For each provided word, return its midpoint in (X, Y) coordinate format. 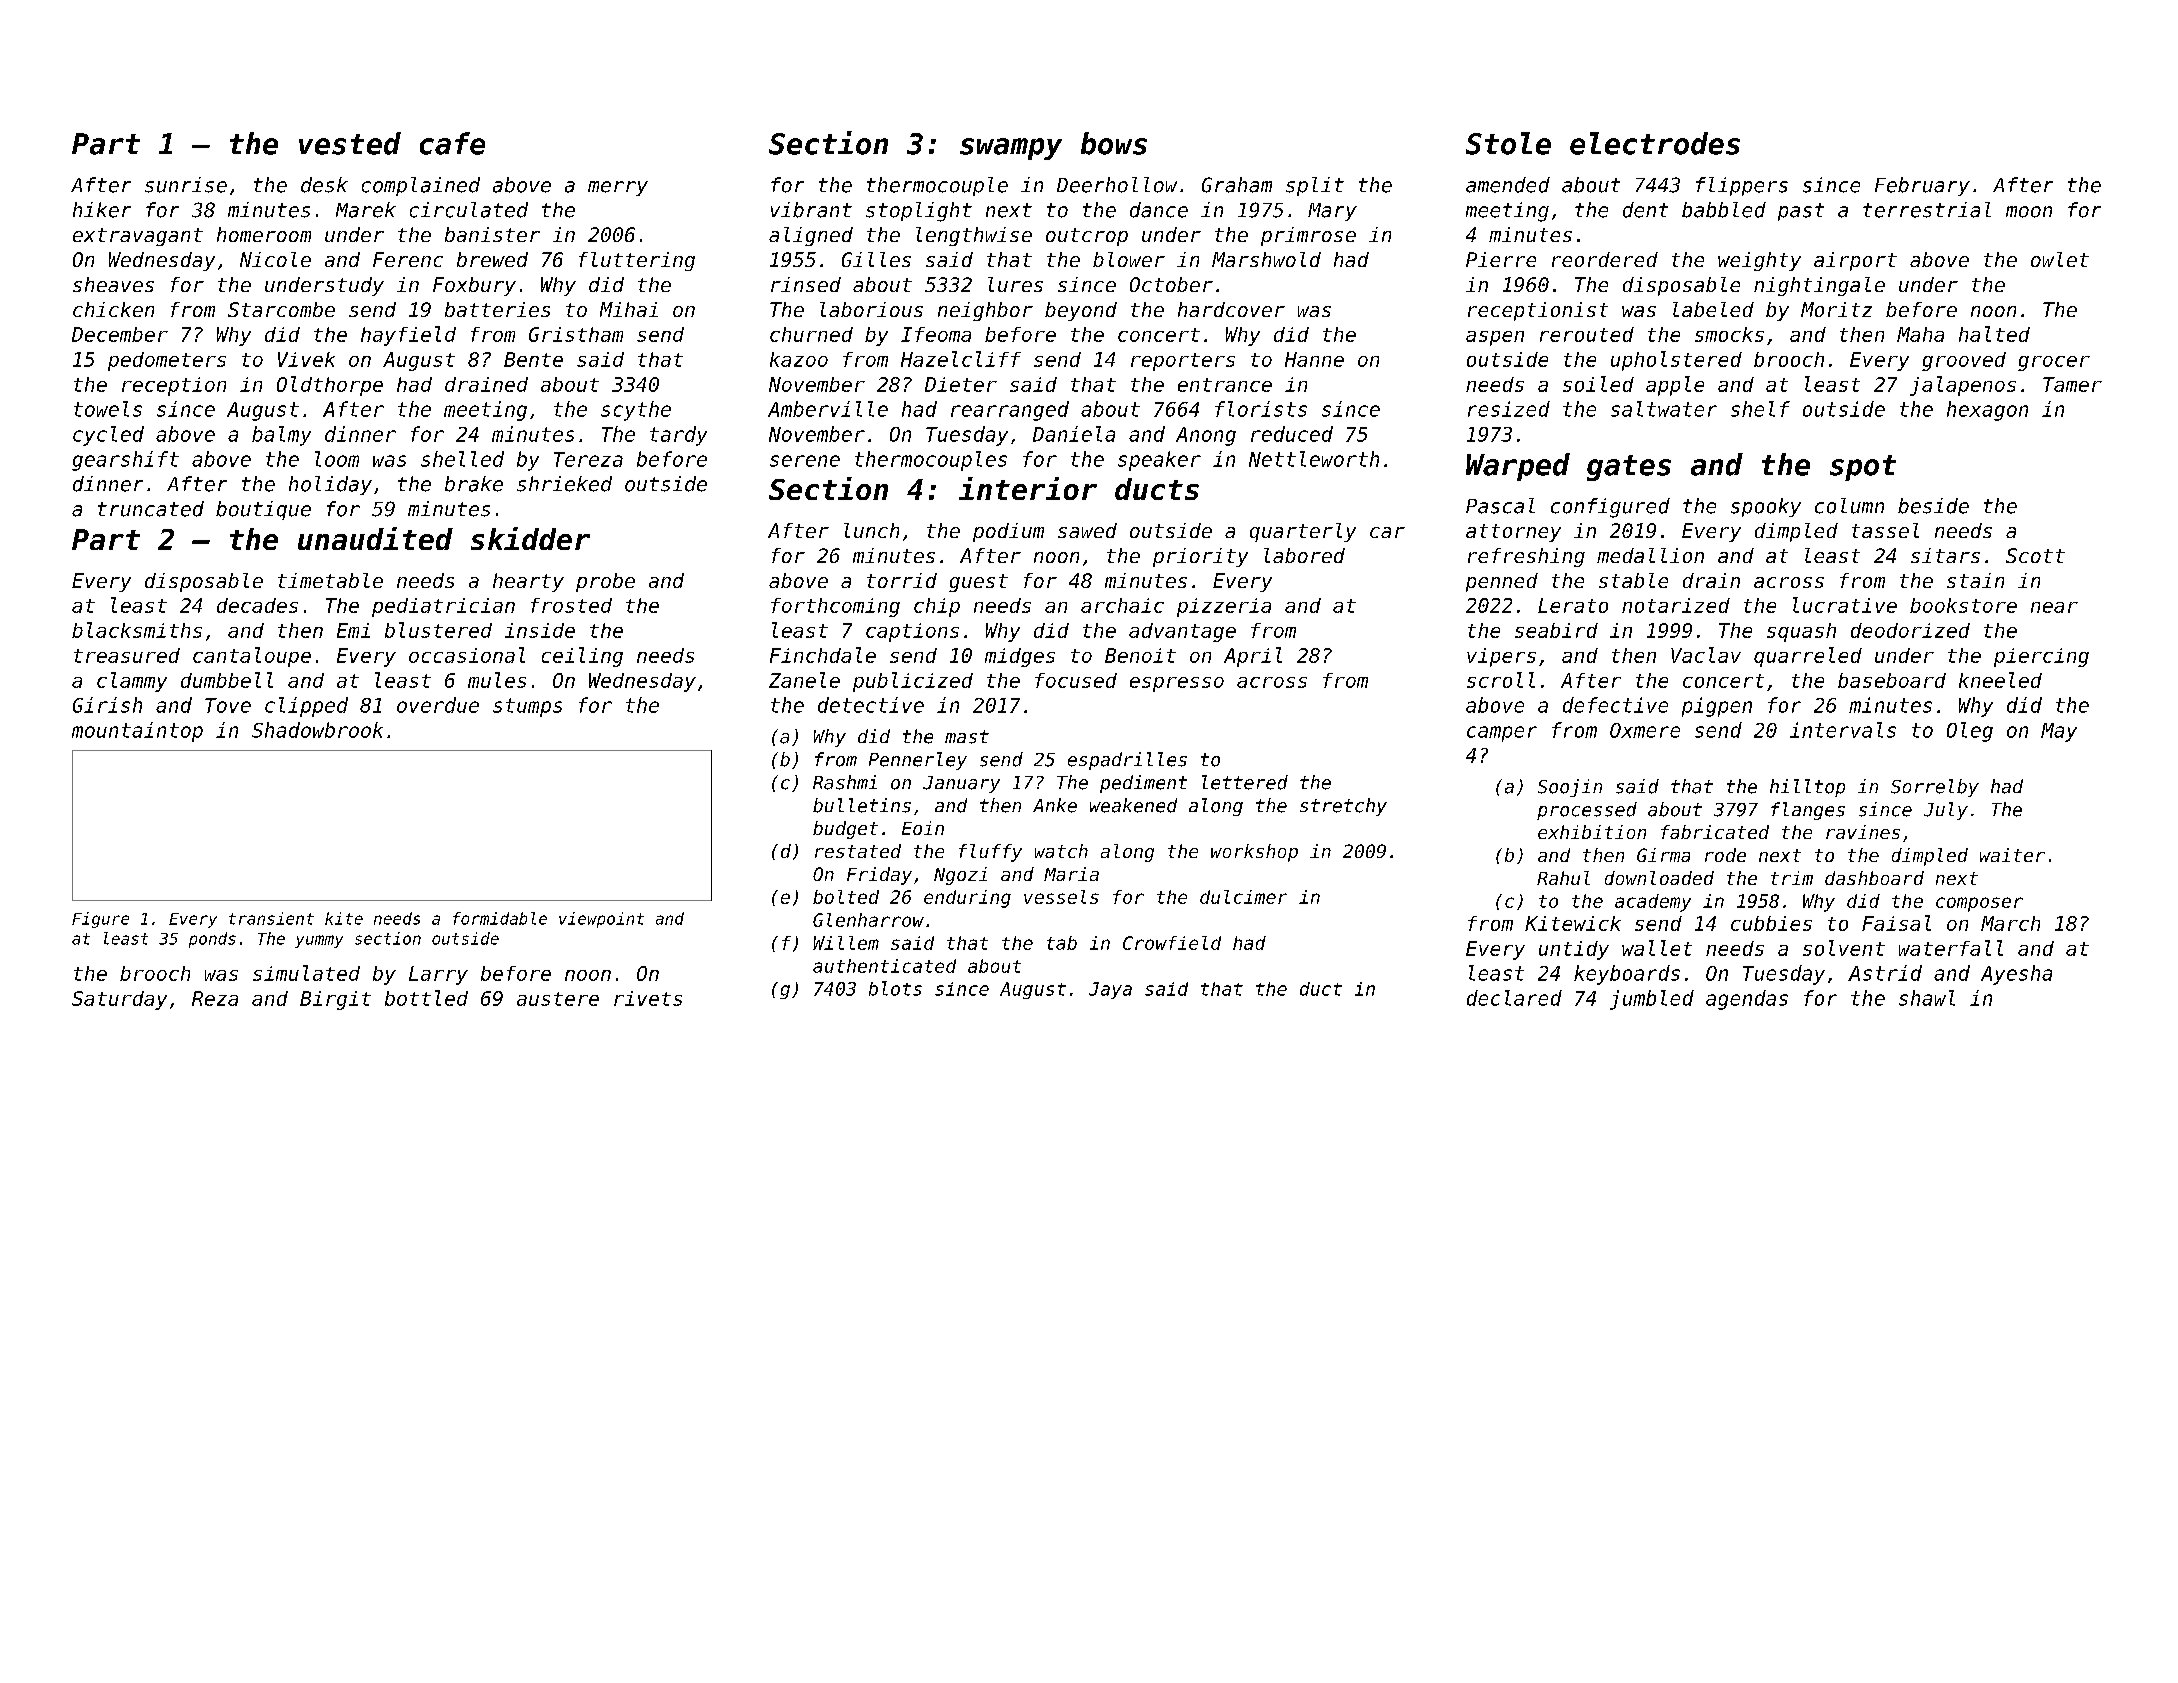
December (120, 334)
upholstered (1676, 361)
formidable (500, 918)
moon (2029, 212)
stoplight (919, 212)
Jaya (1110, 990)
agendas (1747, 1000)
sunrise (186, 185)
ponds (212, 940)
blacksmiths (137, 630)
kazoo (799, 359)
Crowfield (1172, 943)
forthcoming (835, 607)
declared (1514, 998)
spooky (1766, 507)
